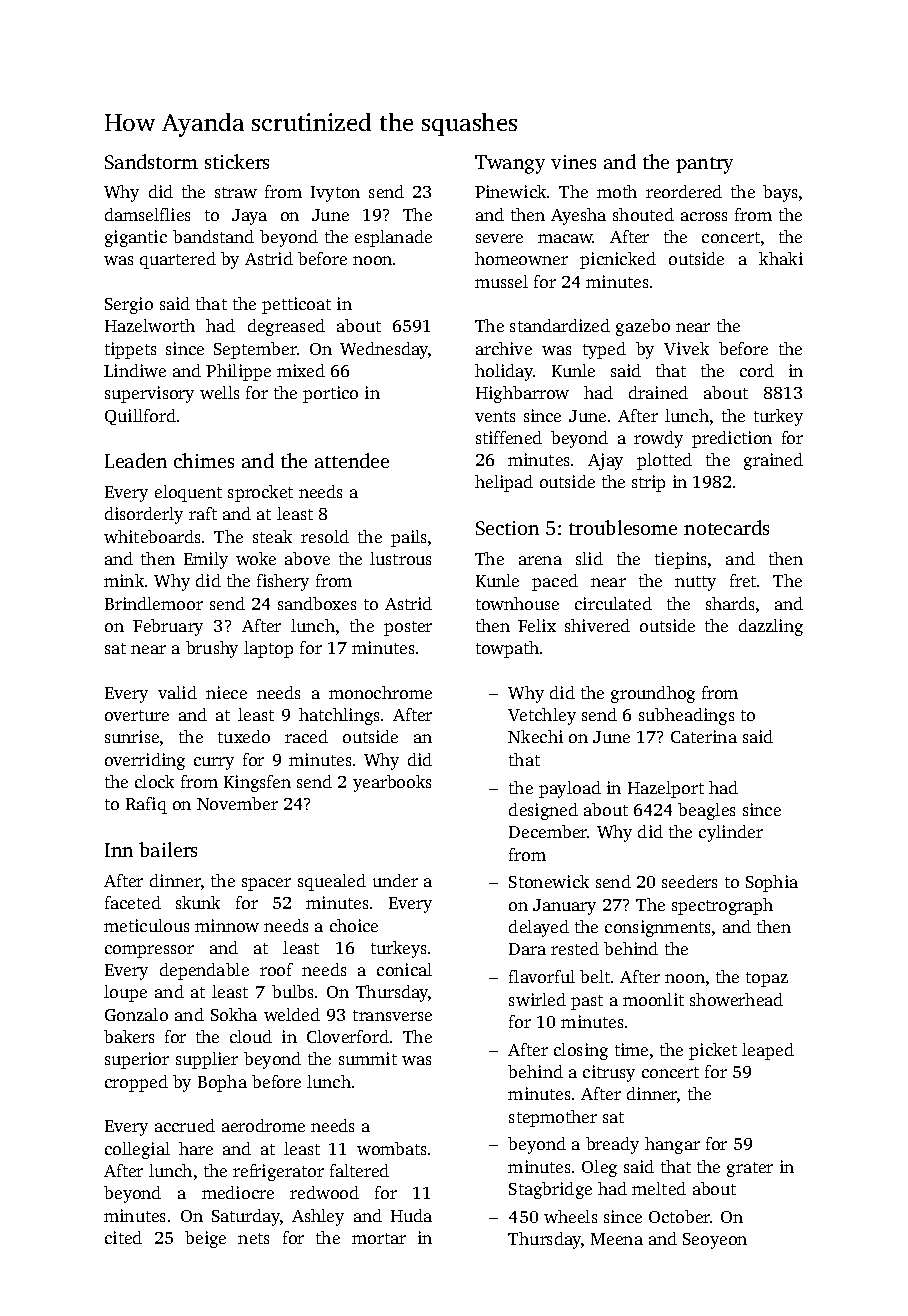  What do you see at coordinates (658, 439) in the screenshot?
I see `rowdy` at bounding box center [658, 439].
